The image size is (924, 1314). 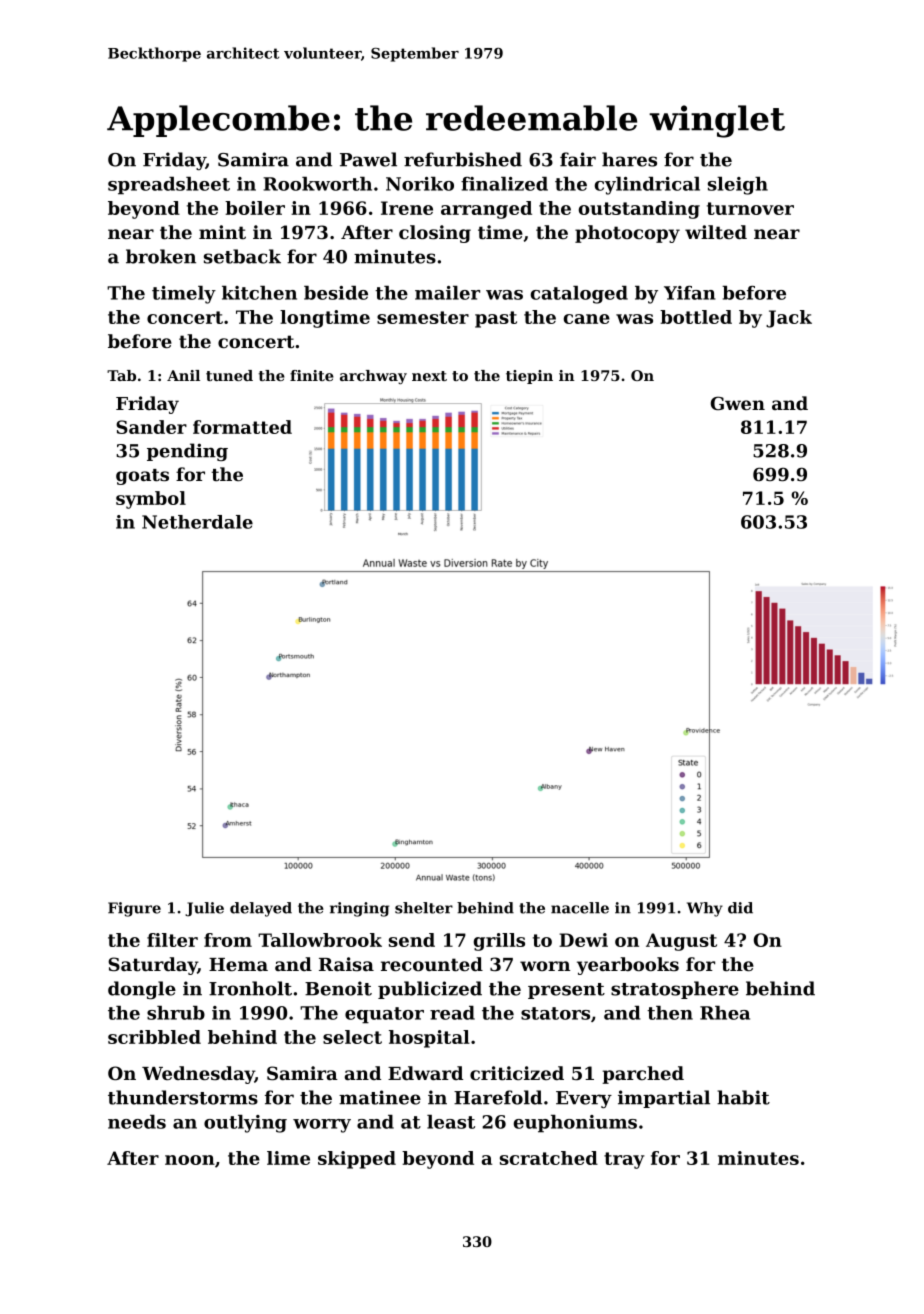 I want to click on nacelle, so click(x=580, y=908).
